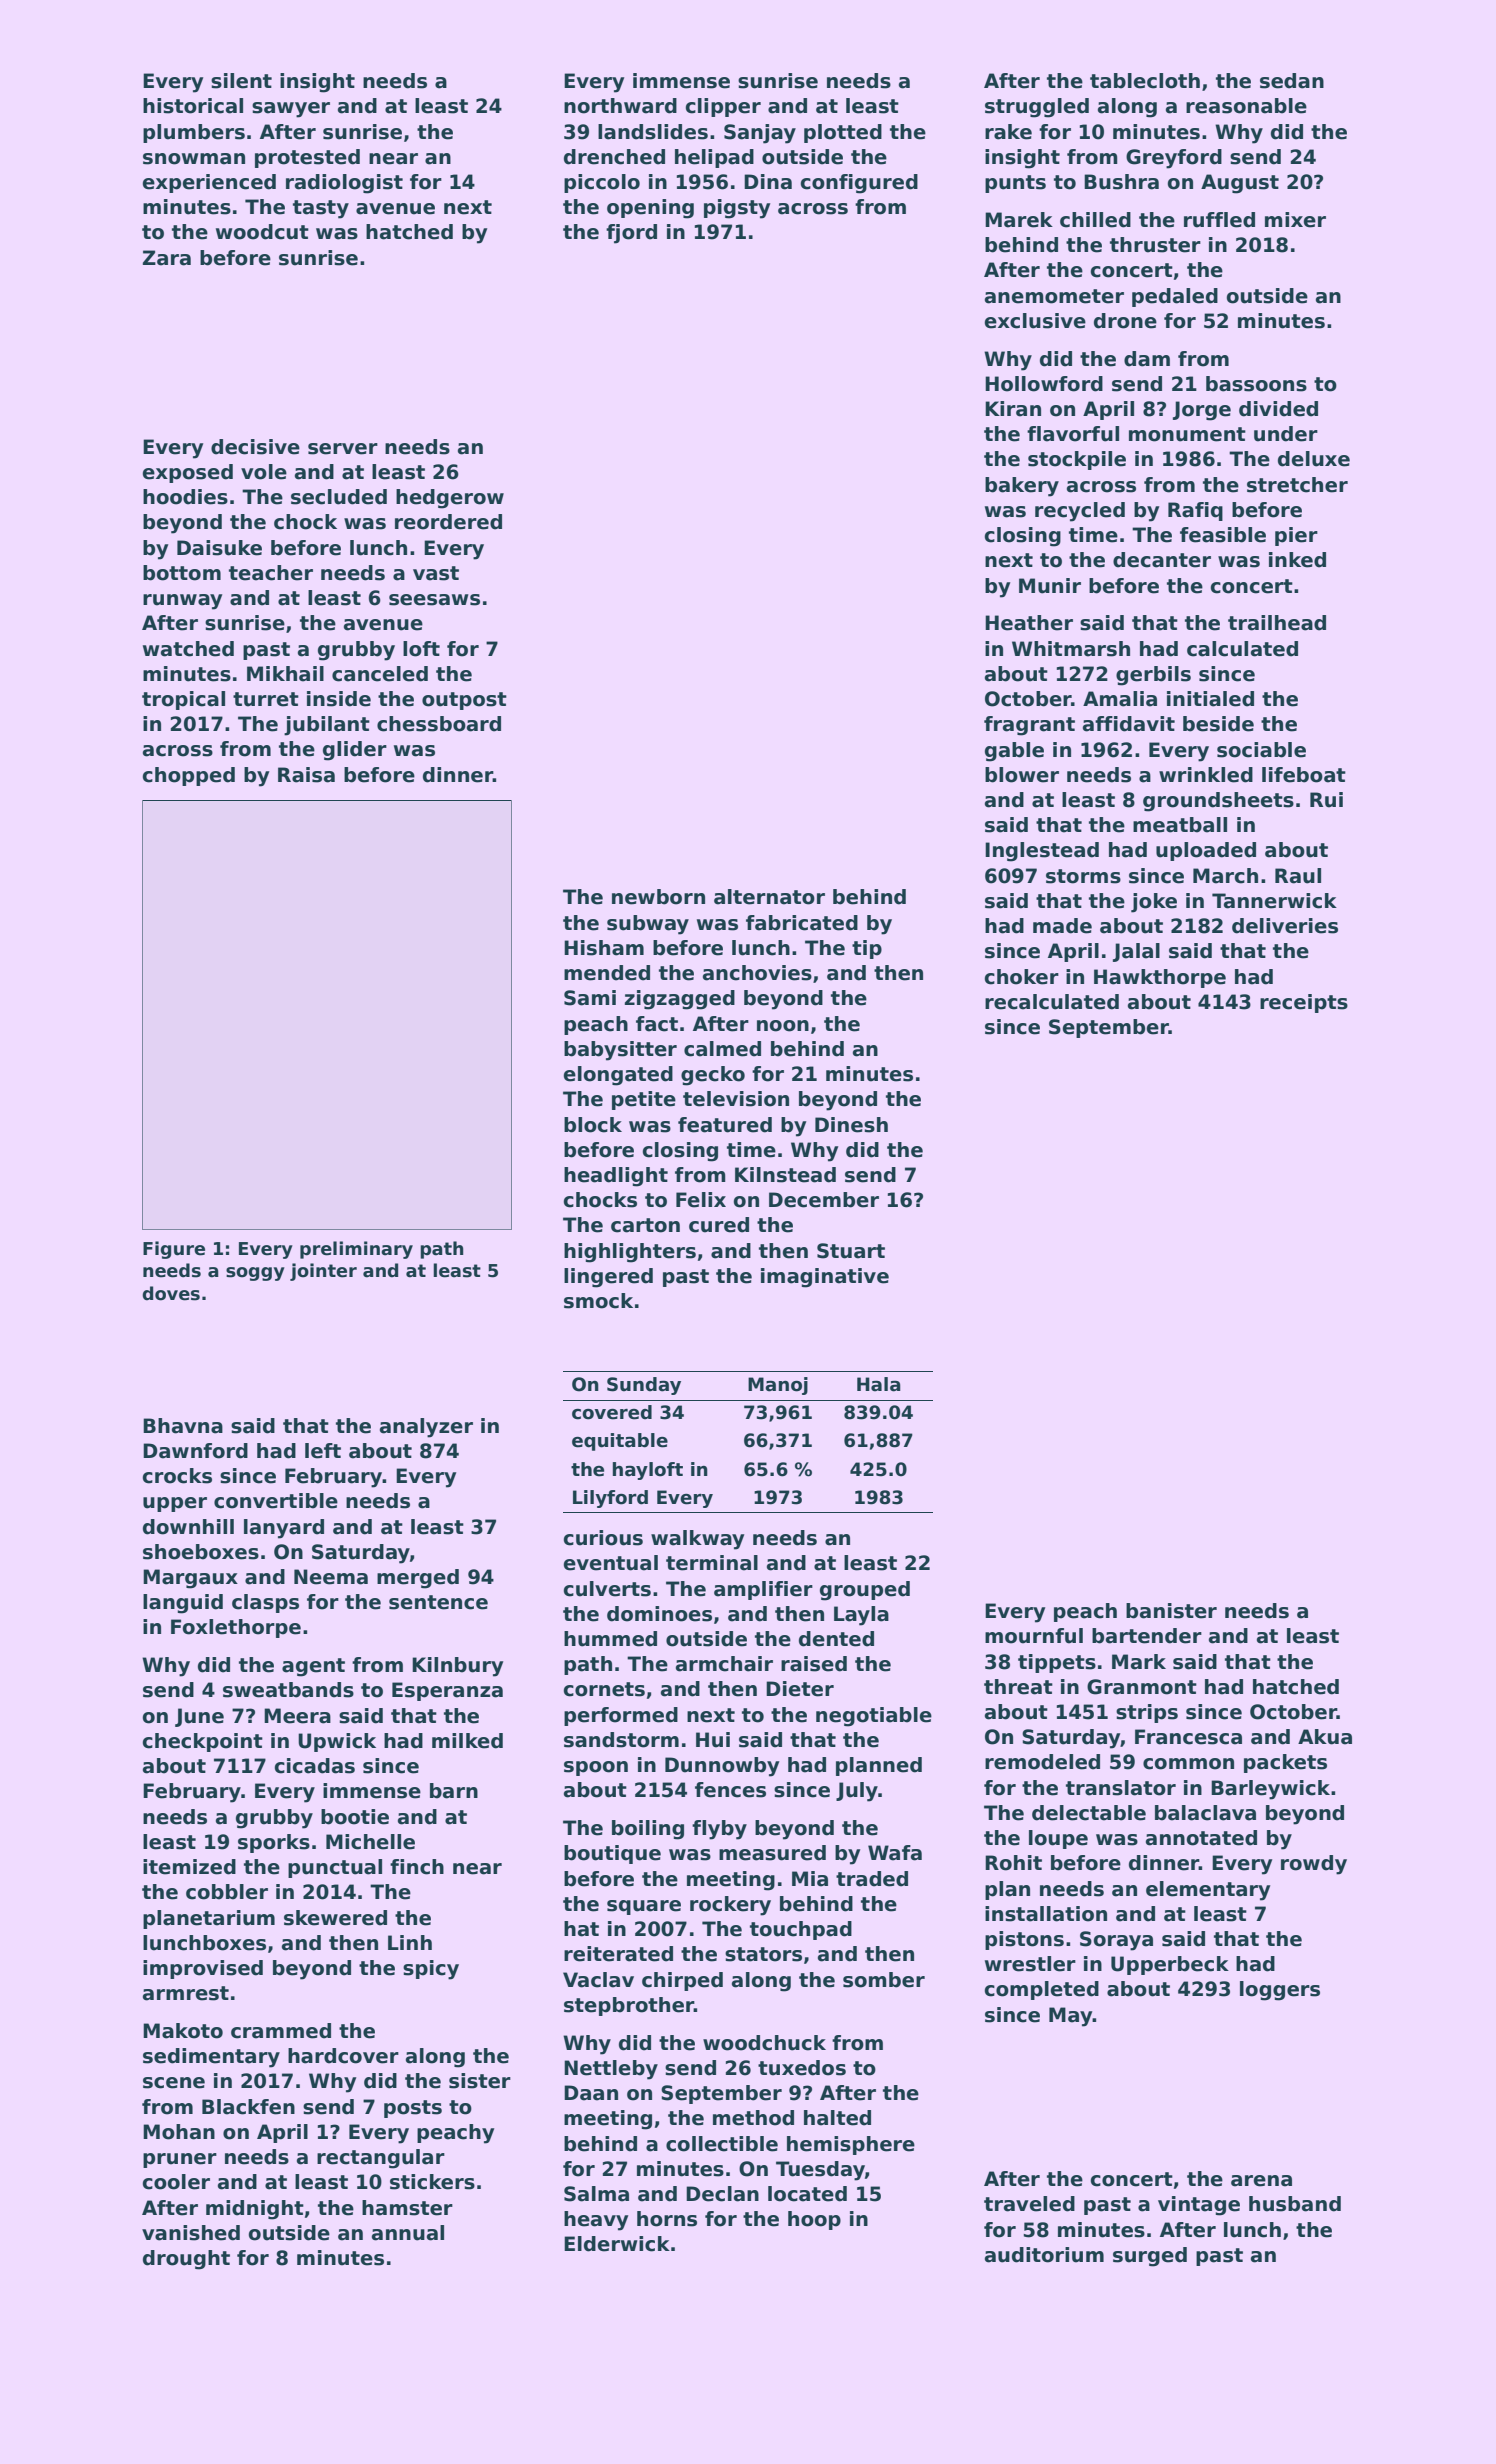 Image resolution: width=1496 pixels, height=2464 pixels. I want to click on doves, so click(171, 1293).
